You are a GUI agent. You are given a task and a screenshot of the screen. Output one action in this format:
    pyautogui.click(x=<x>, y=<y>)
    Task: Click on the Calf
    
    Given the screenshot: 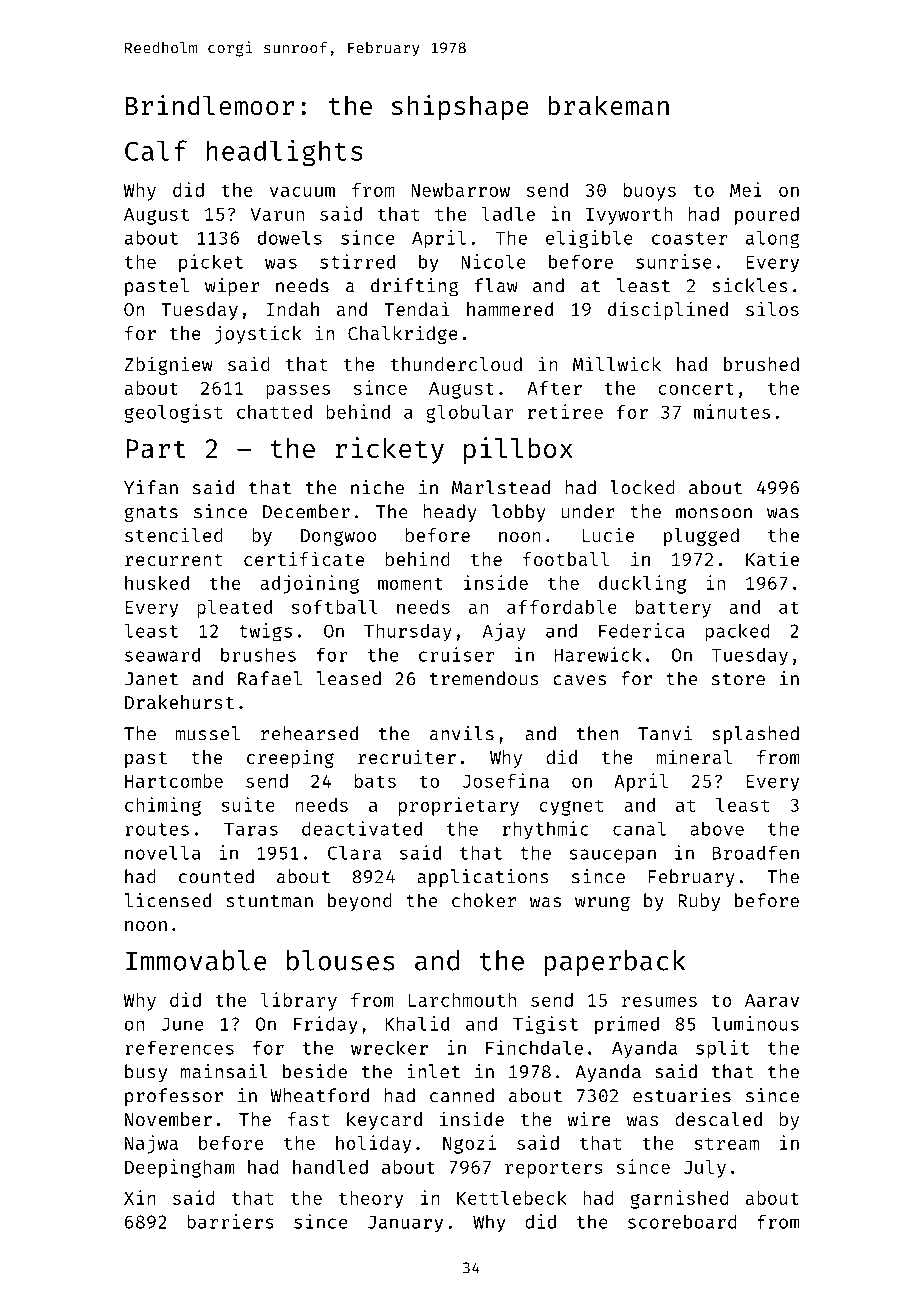 What is the action you would take?
    pyautogui.click(x=156, y=150)
